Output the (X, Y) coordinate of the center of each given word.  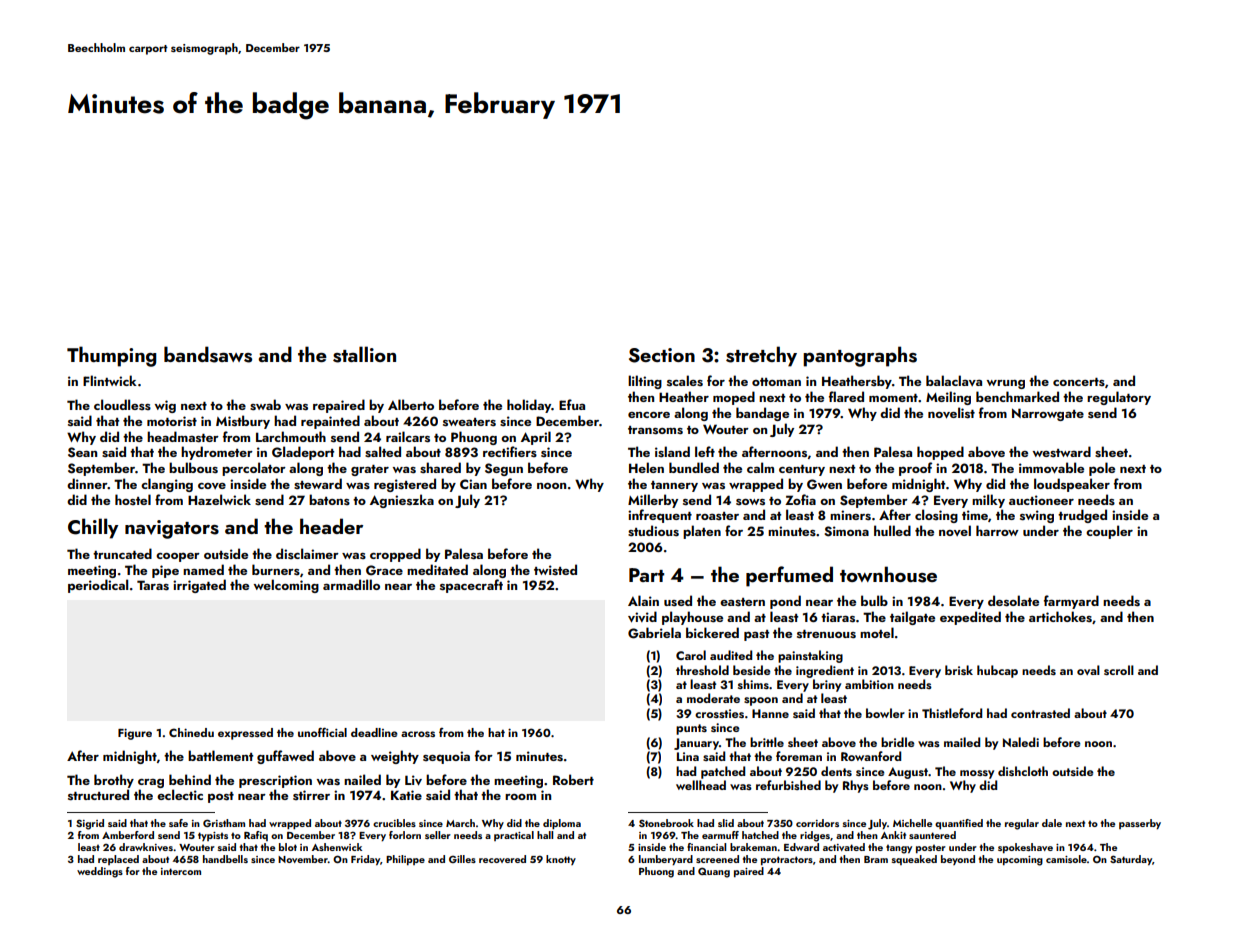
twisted (555, 570)
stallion (364, 354)
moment (893, 398)
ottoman (776, 382)
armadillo (351, 584)
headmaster (183, 437)
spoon (761, 701)
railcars (408, 437)
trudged (1082, 516)
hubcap (997, 671)
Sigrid (90, 824)
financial (706, 847)
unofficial (322, 732)
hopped (940, 453)
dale (1052, 823)
